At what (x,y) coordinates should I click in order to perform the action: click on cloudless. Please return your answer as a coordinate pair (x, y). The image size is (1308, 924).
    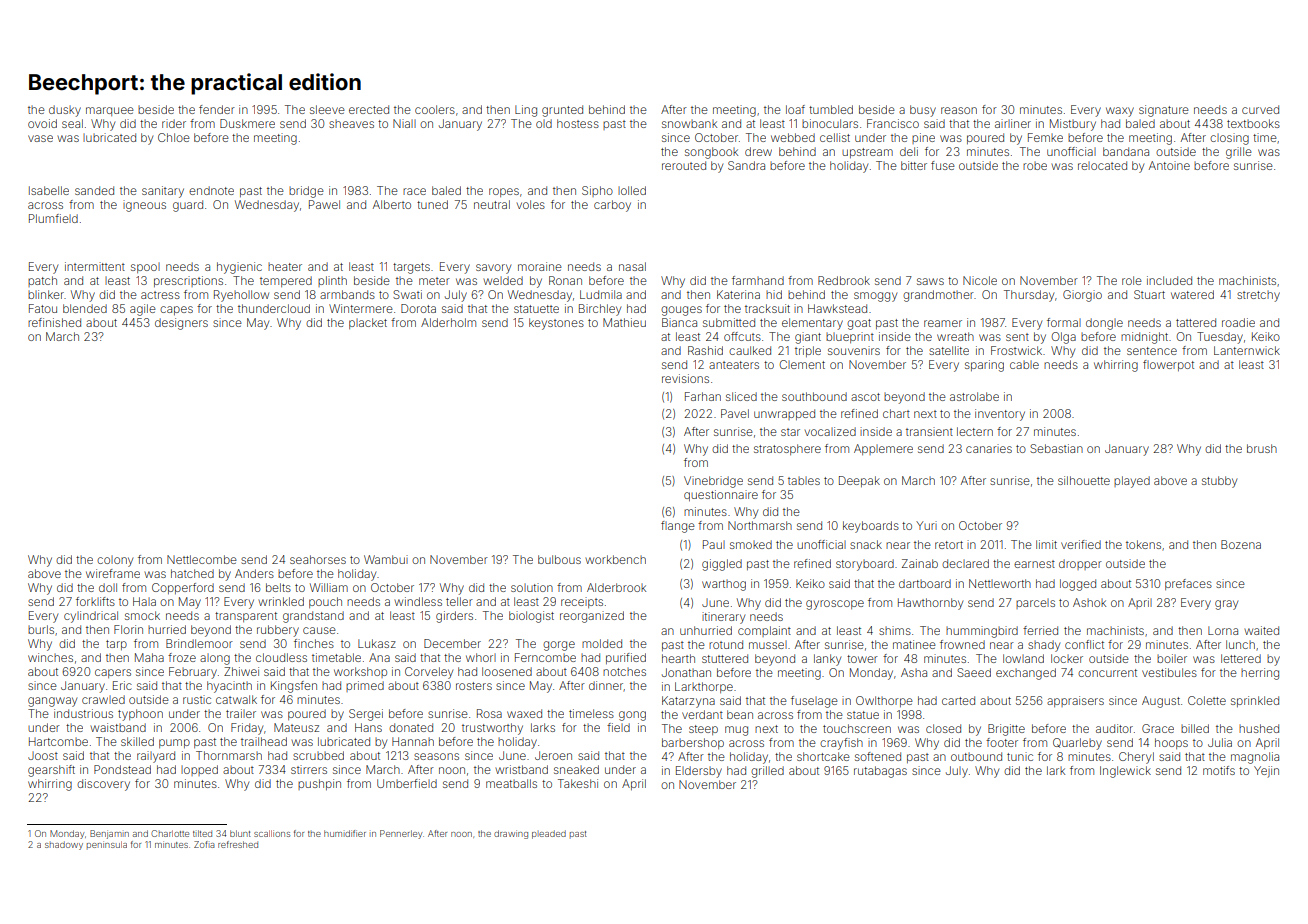
    Looking at the image, I should click on (281, 657).
